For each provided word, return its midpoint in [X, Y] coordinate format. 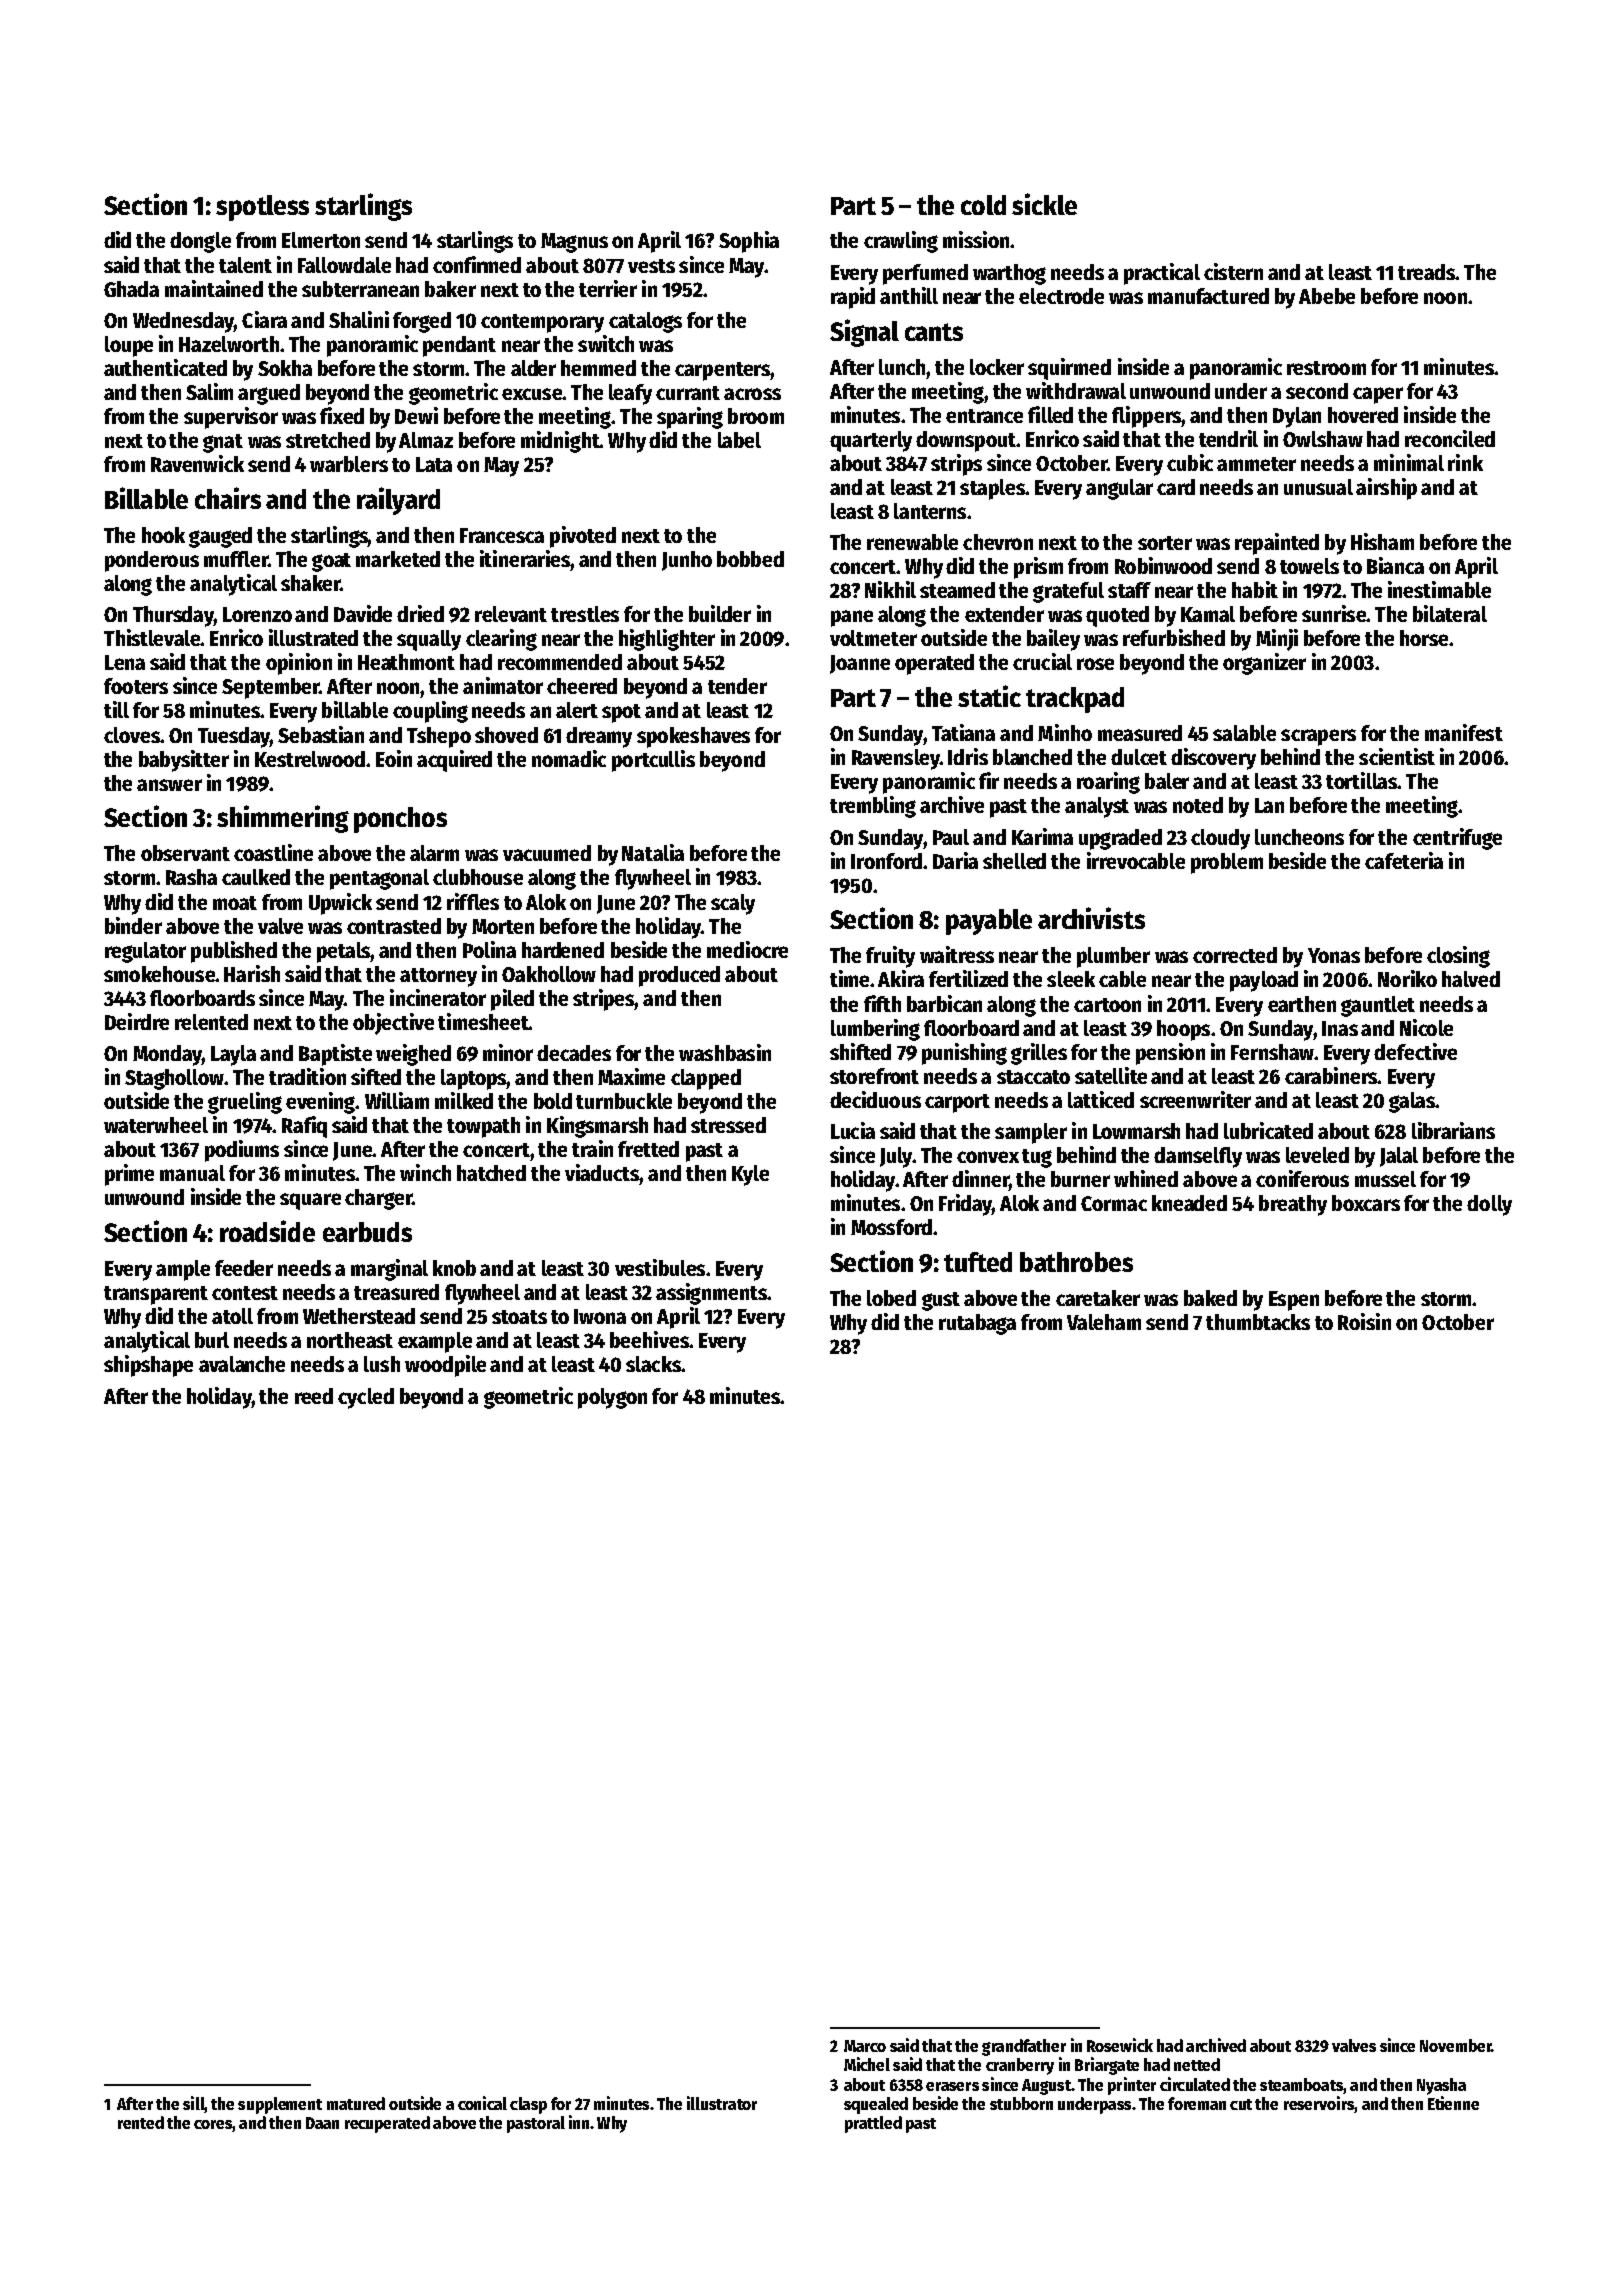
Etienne [1453, 2103]
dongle [200, 242]
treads [1426, 272]
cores [213, 2124]
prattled [873, 2124]
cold [983, 205]
